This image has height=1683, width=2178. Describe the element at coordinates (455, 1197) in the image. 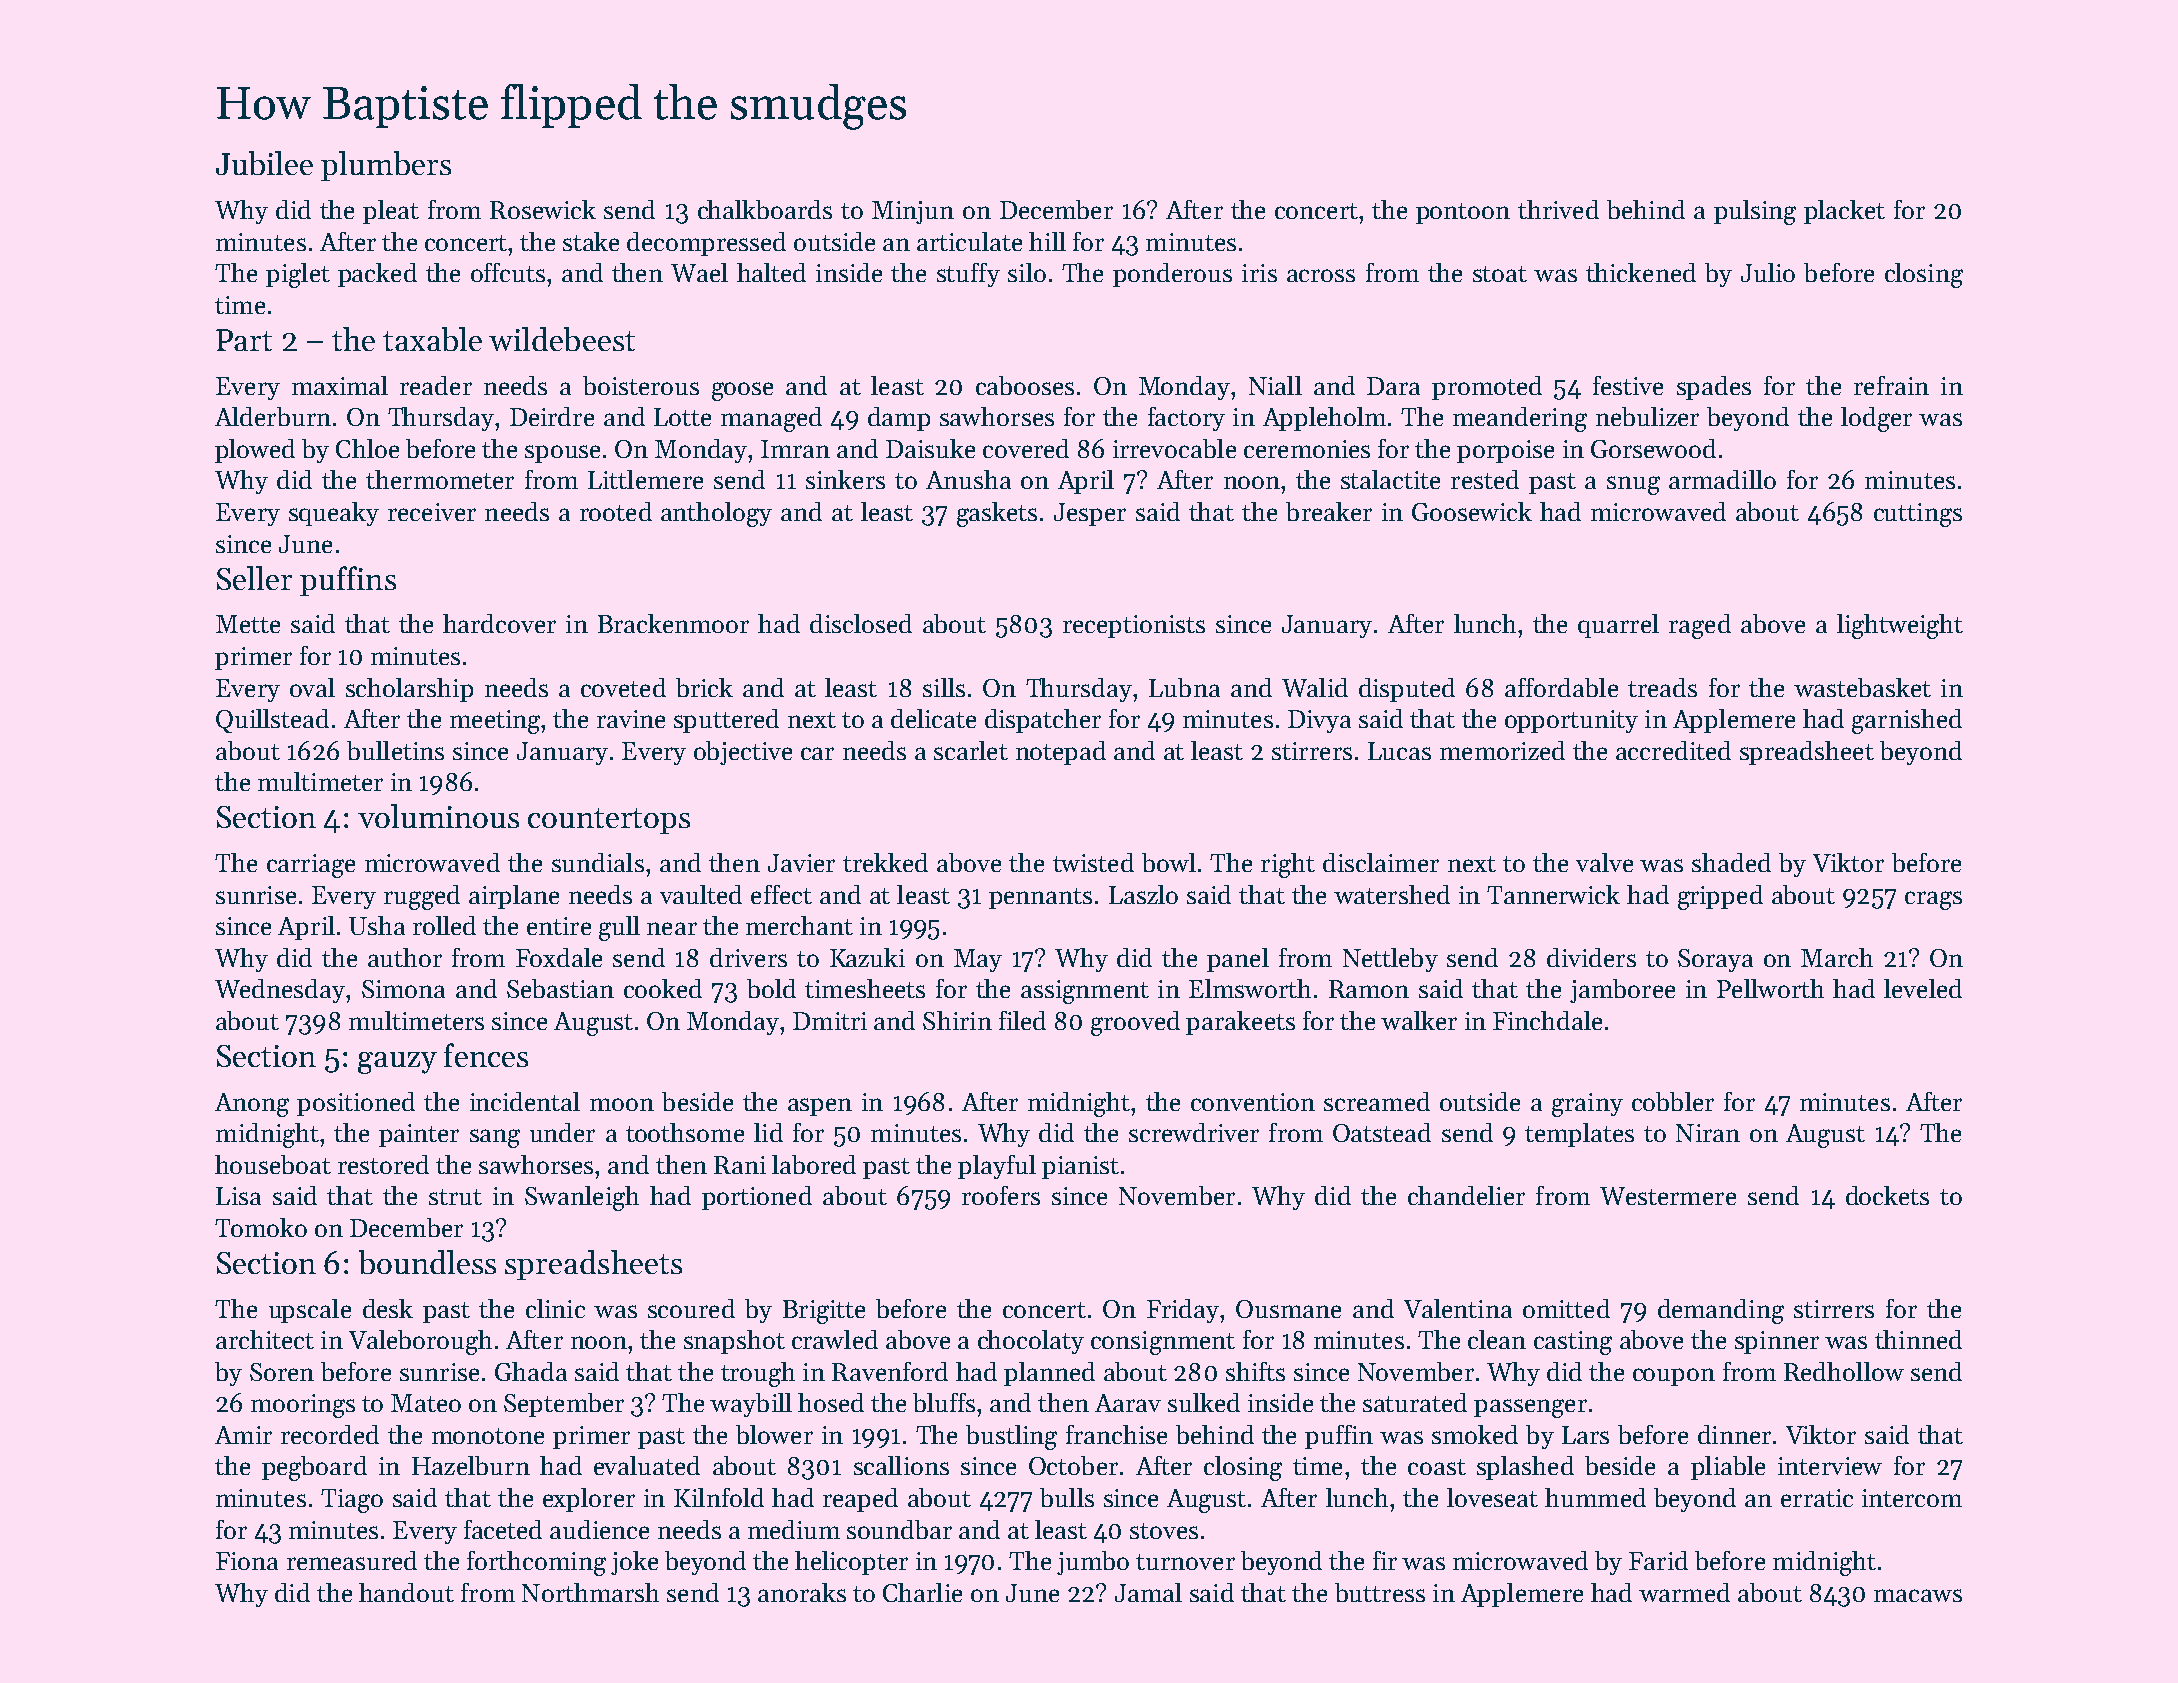

I see `strut` at that location.
